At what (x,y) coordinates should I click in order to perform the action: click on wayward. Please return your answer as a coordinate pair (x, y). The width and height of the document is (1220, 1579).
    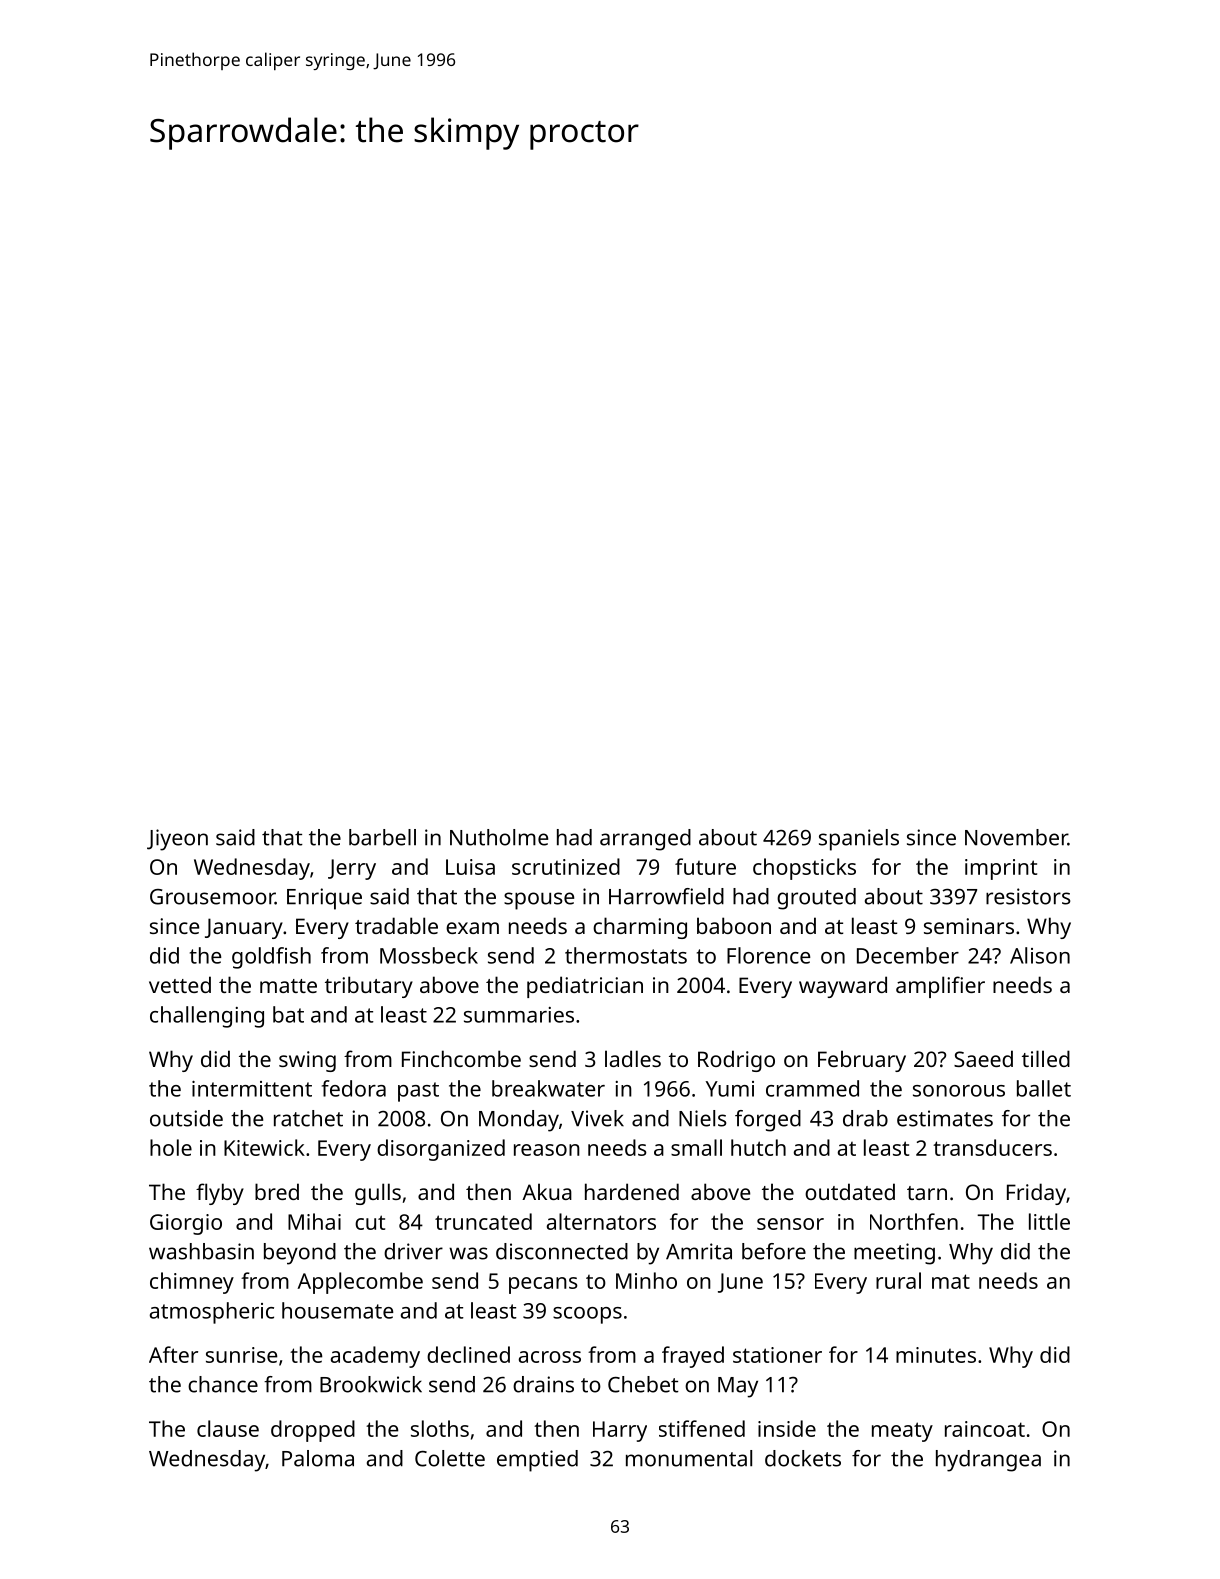
    Looking at the image, I should click on (843, 987).
